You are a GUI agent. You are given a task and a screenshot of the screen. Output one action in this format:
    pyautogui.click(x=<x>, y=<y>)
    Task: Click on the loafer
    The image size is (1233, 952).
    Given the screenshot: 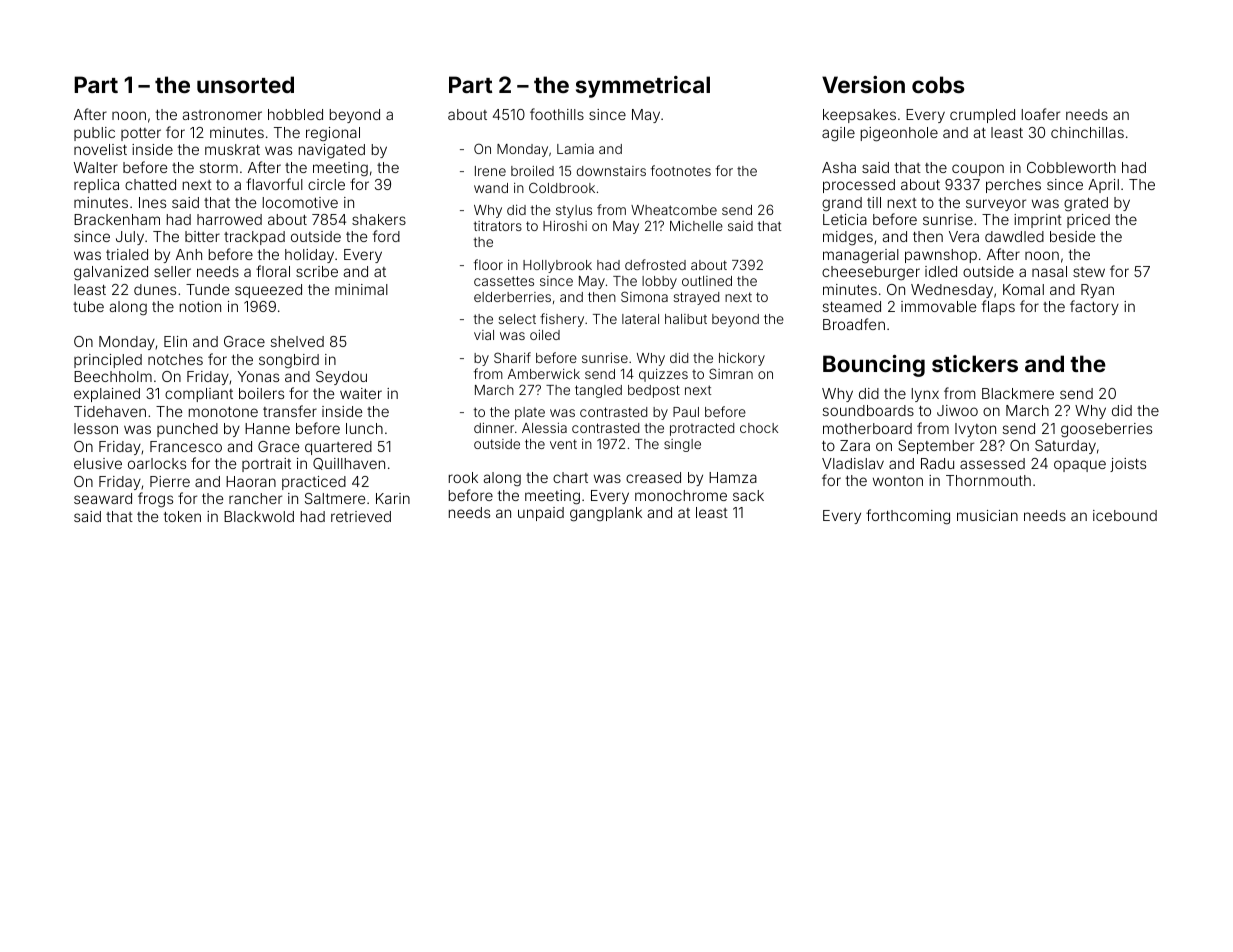 What is the action you would take?
    pyautogui.click(x=1041, y=114)
